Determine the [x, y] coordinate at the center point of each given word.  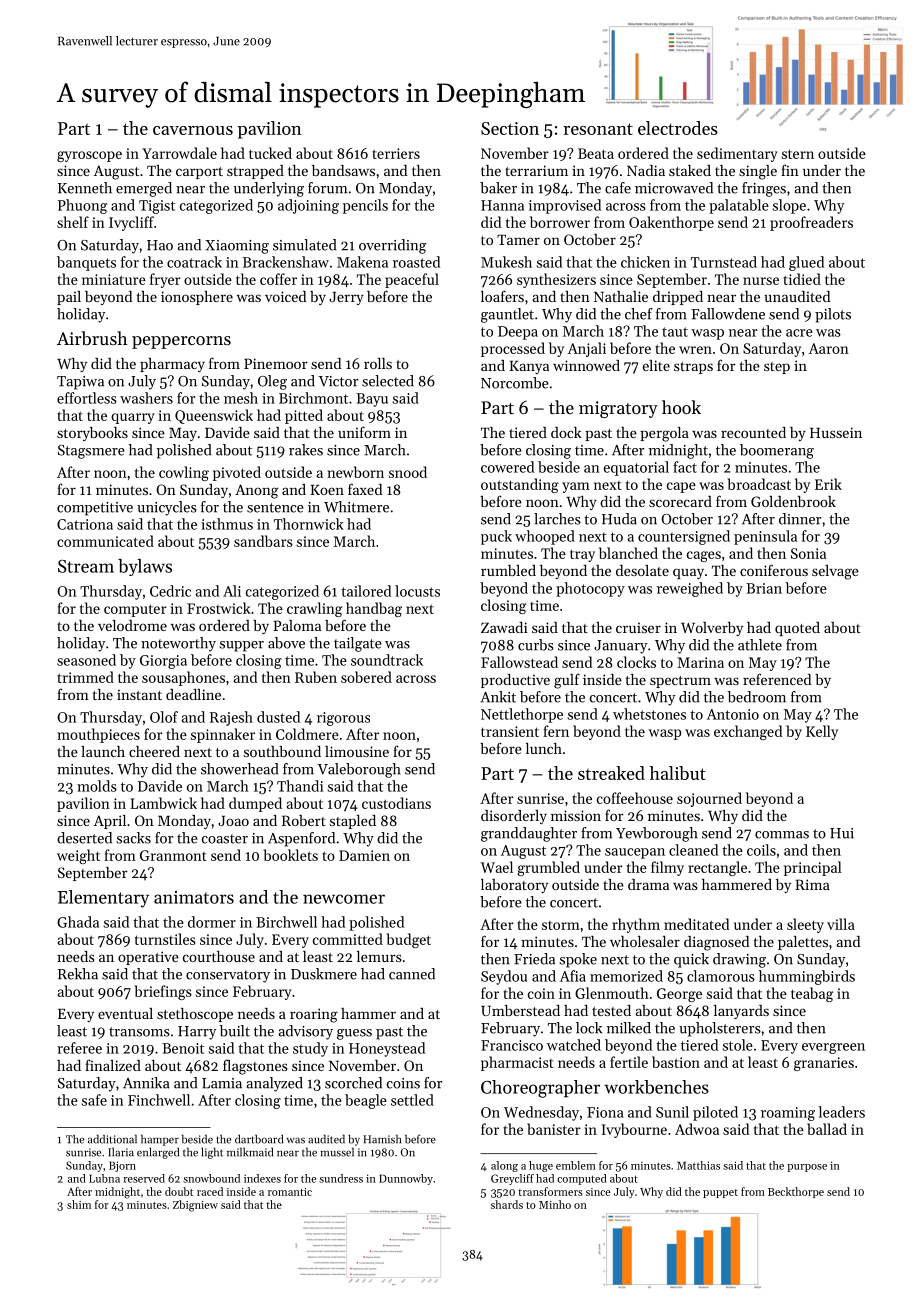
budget [408, 940]
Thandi [300, 786]
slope [789, 206]
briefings [163, 992]
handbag [374, 609]
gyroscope [89, 156]
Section [510, 128]
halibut [678, 773]
